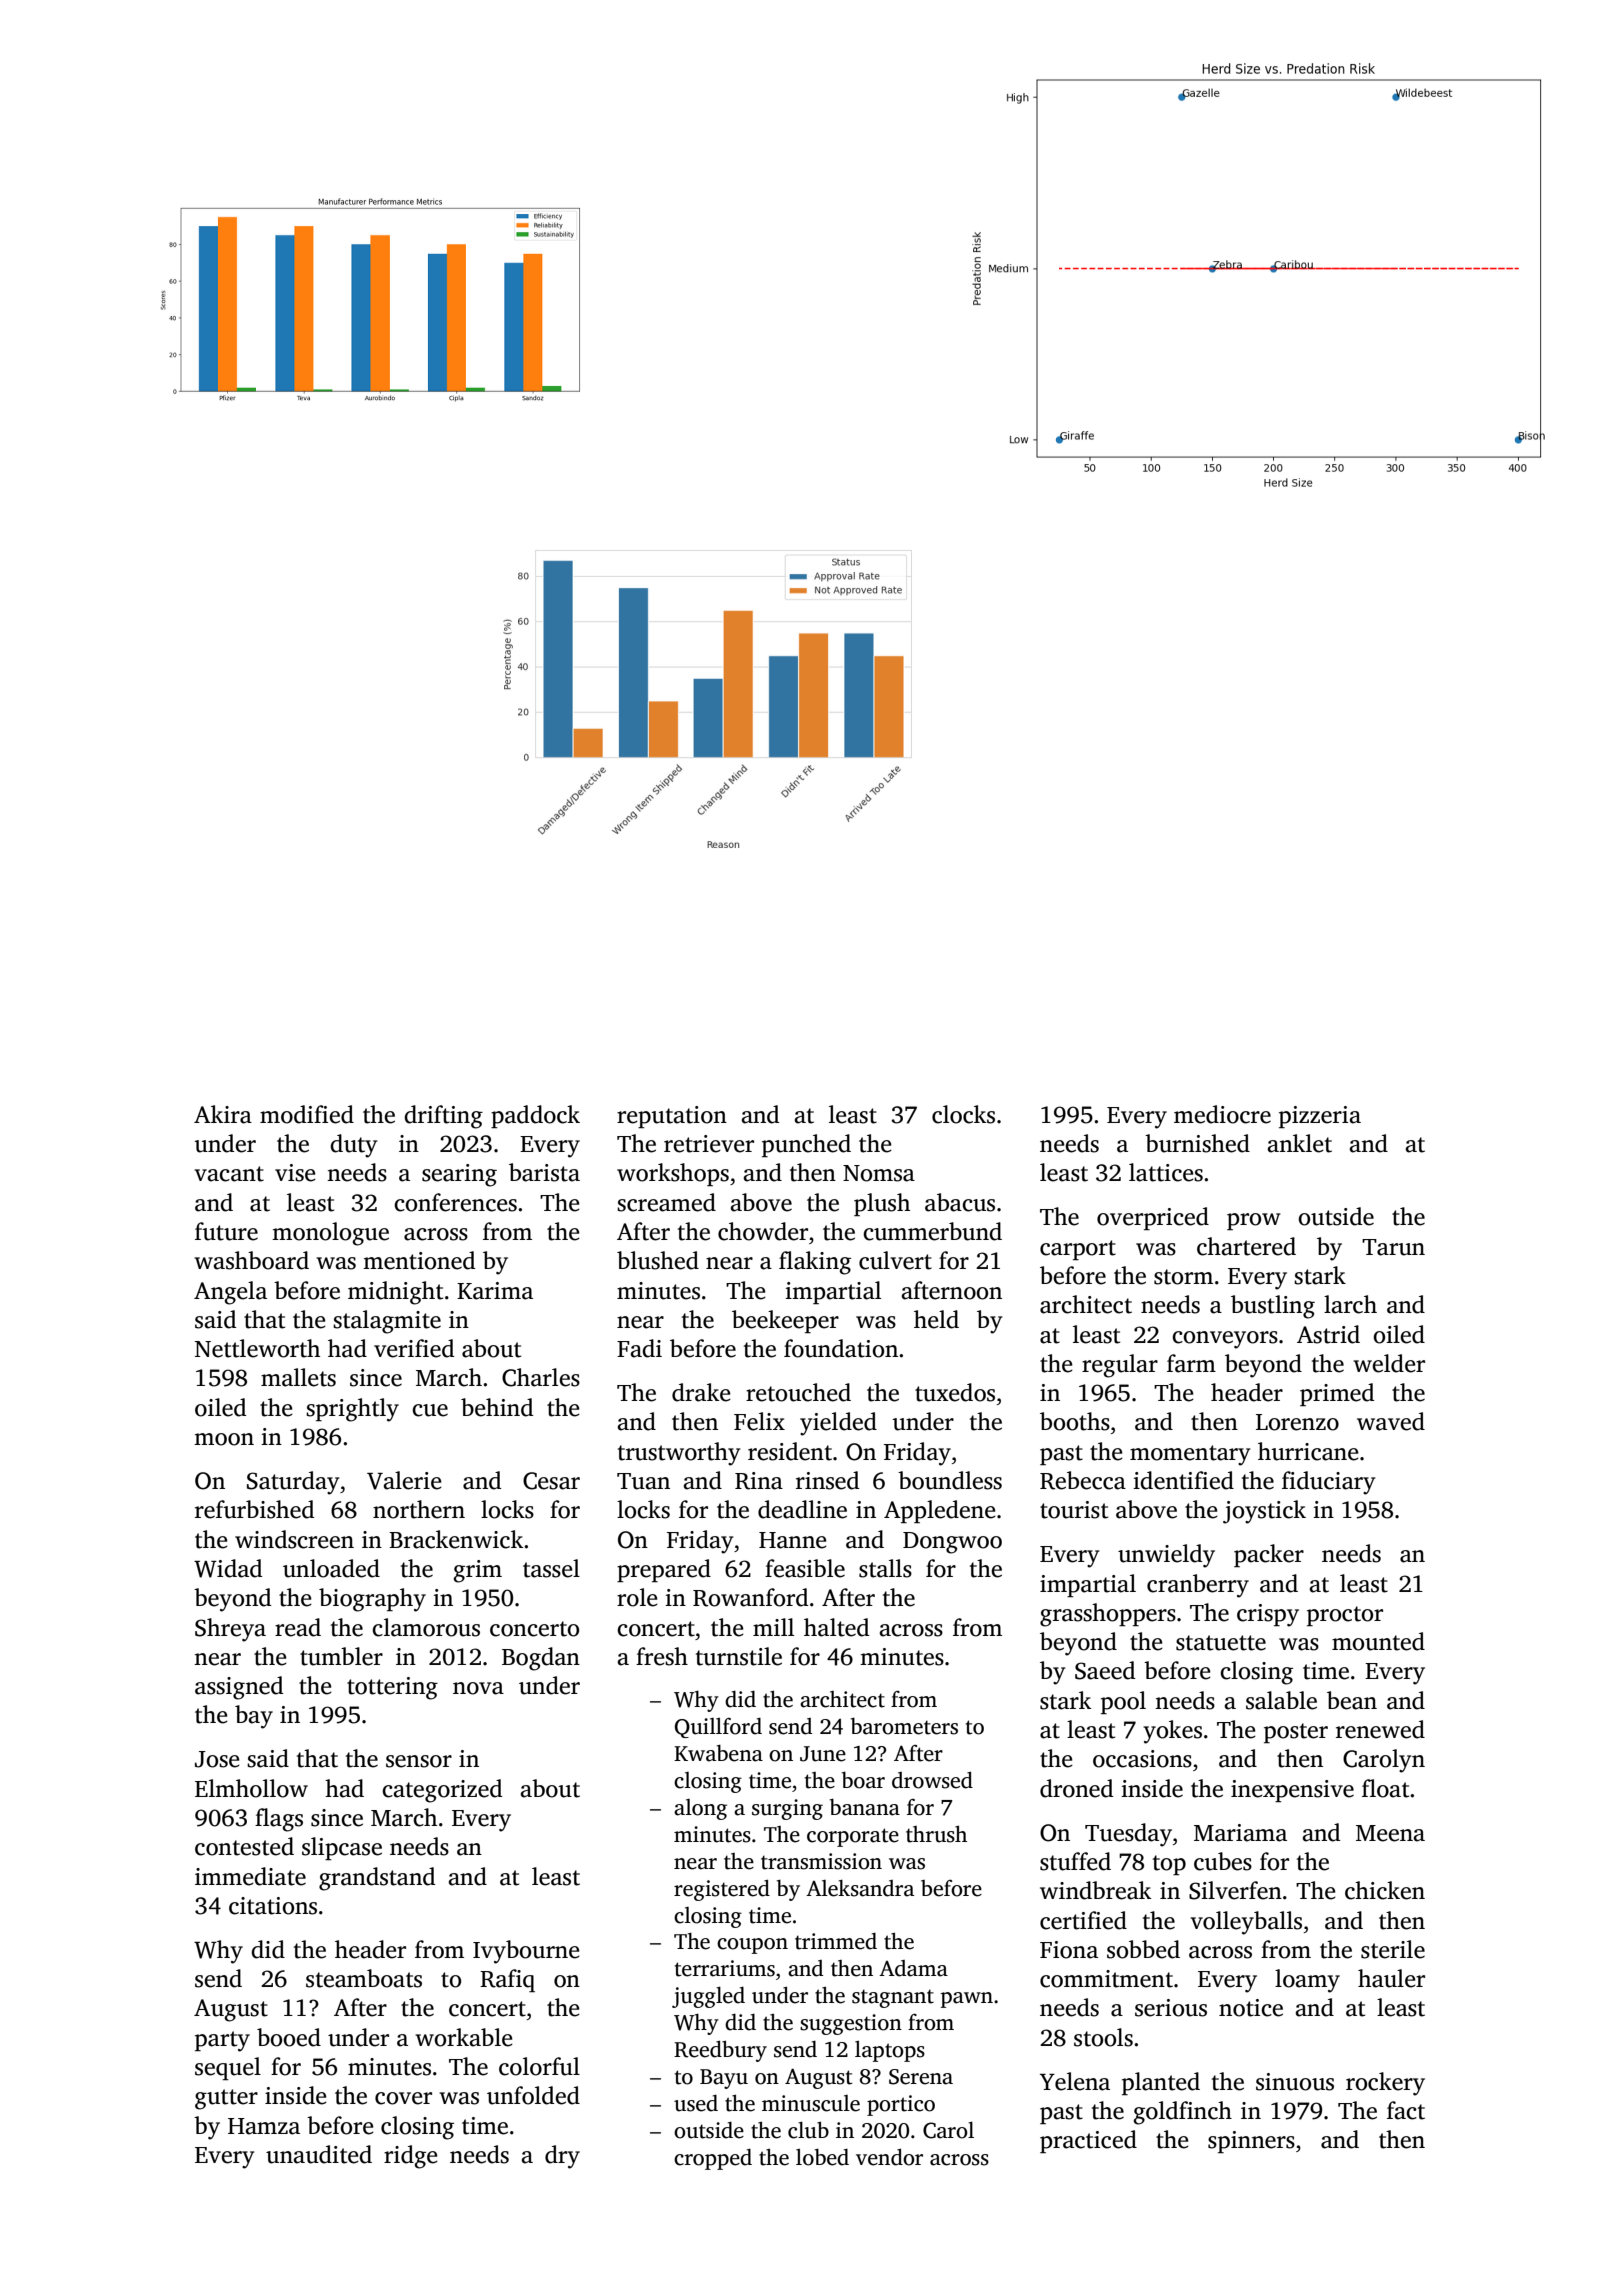 This screenshot has height=2292, width=1620. Describe the element at coordinates (1120, 1366) in the screenshot. I see `regular` at that location.
